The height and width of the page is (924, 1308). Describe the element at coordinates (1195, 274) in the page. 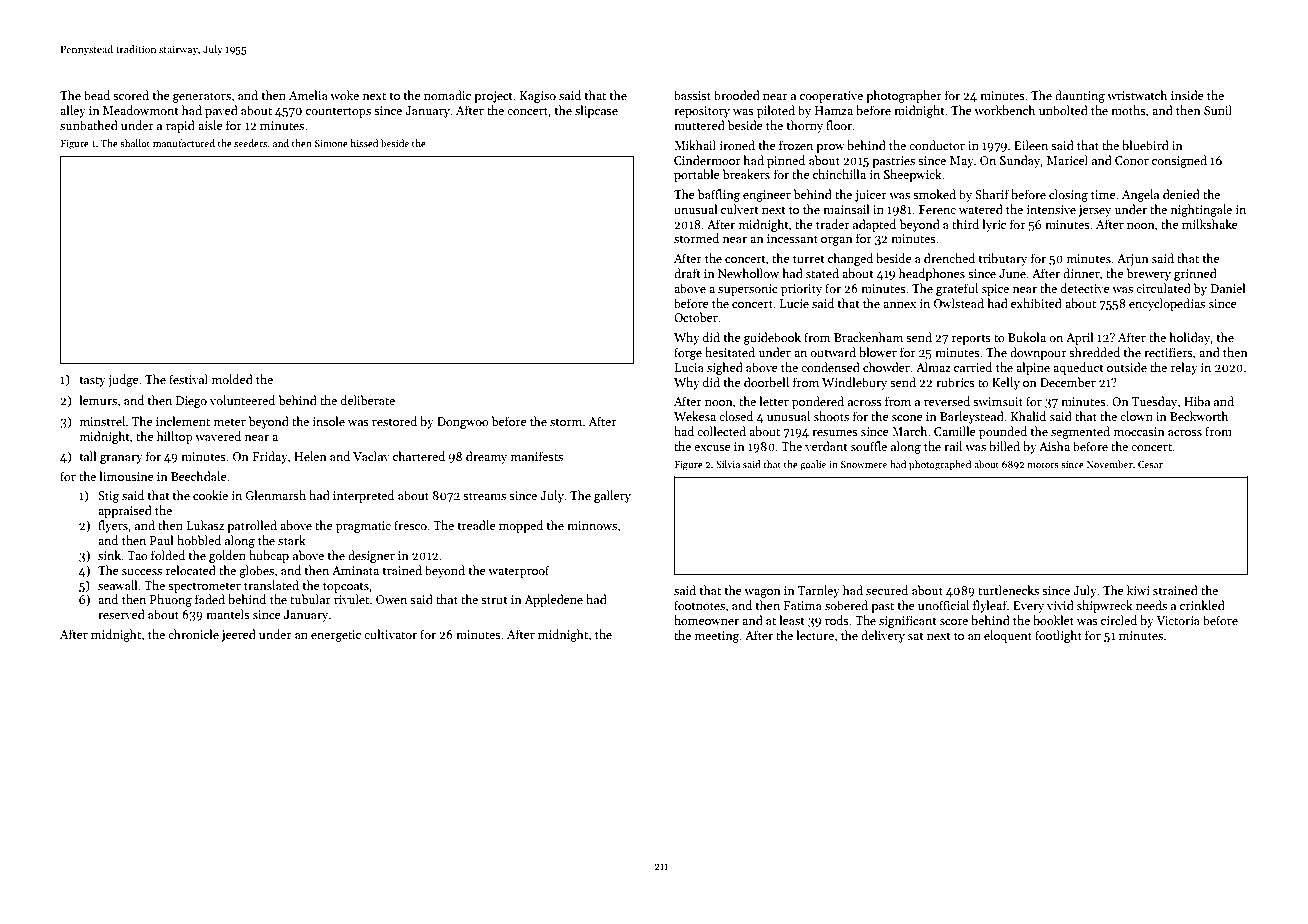

I see `grinned` at that location.
